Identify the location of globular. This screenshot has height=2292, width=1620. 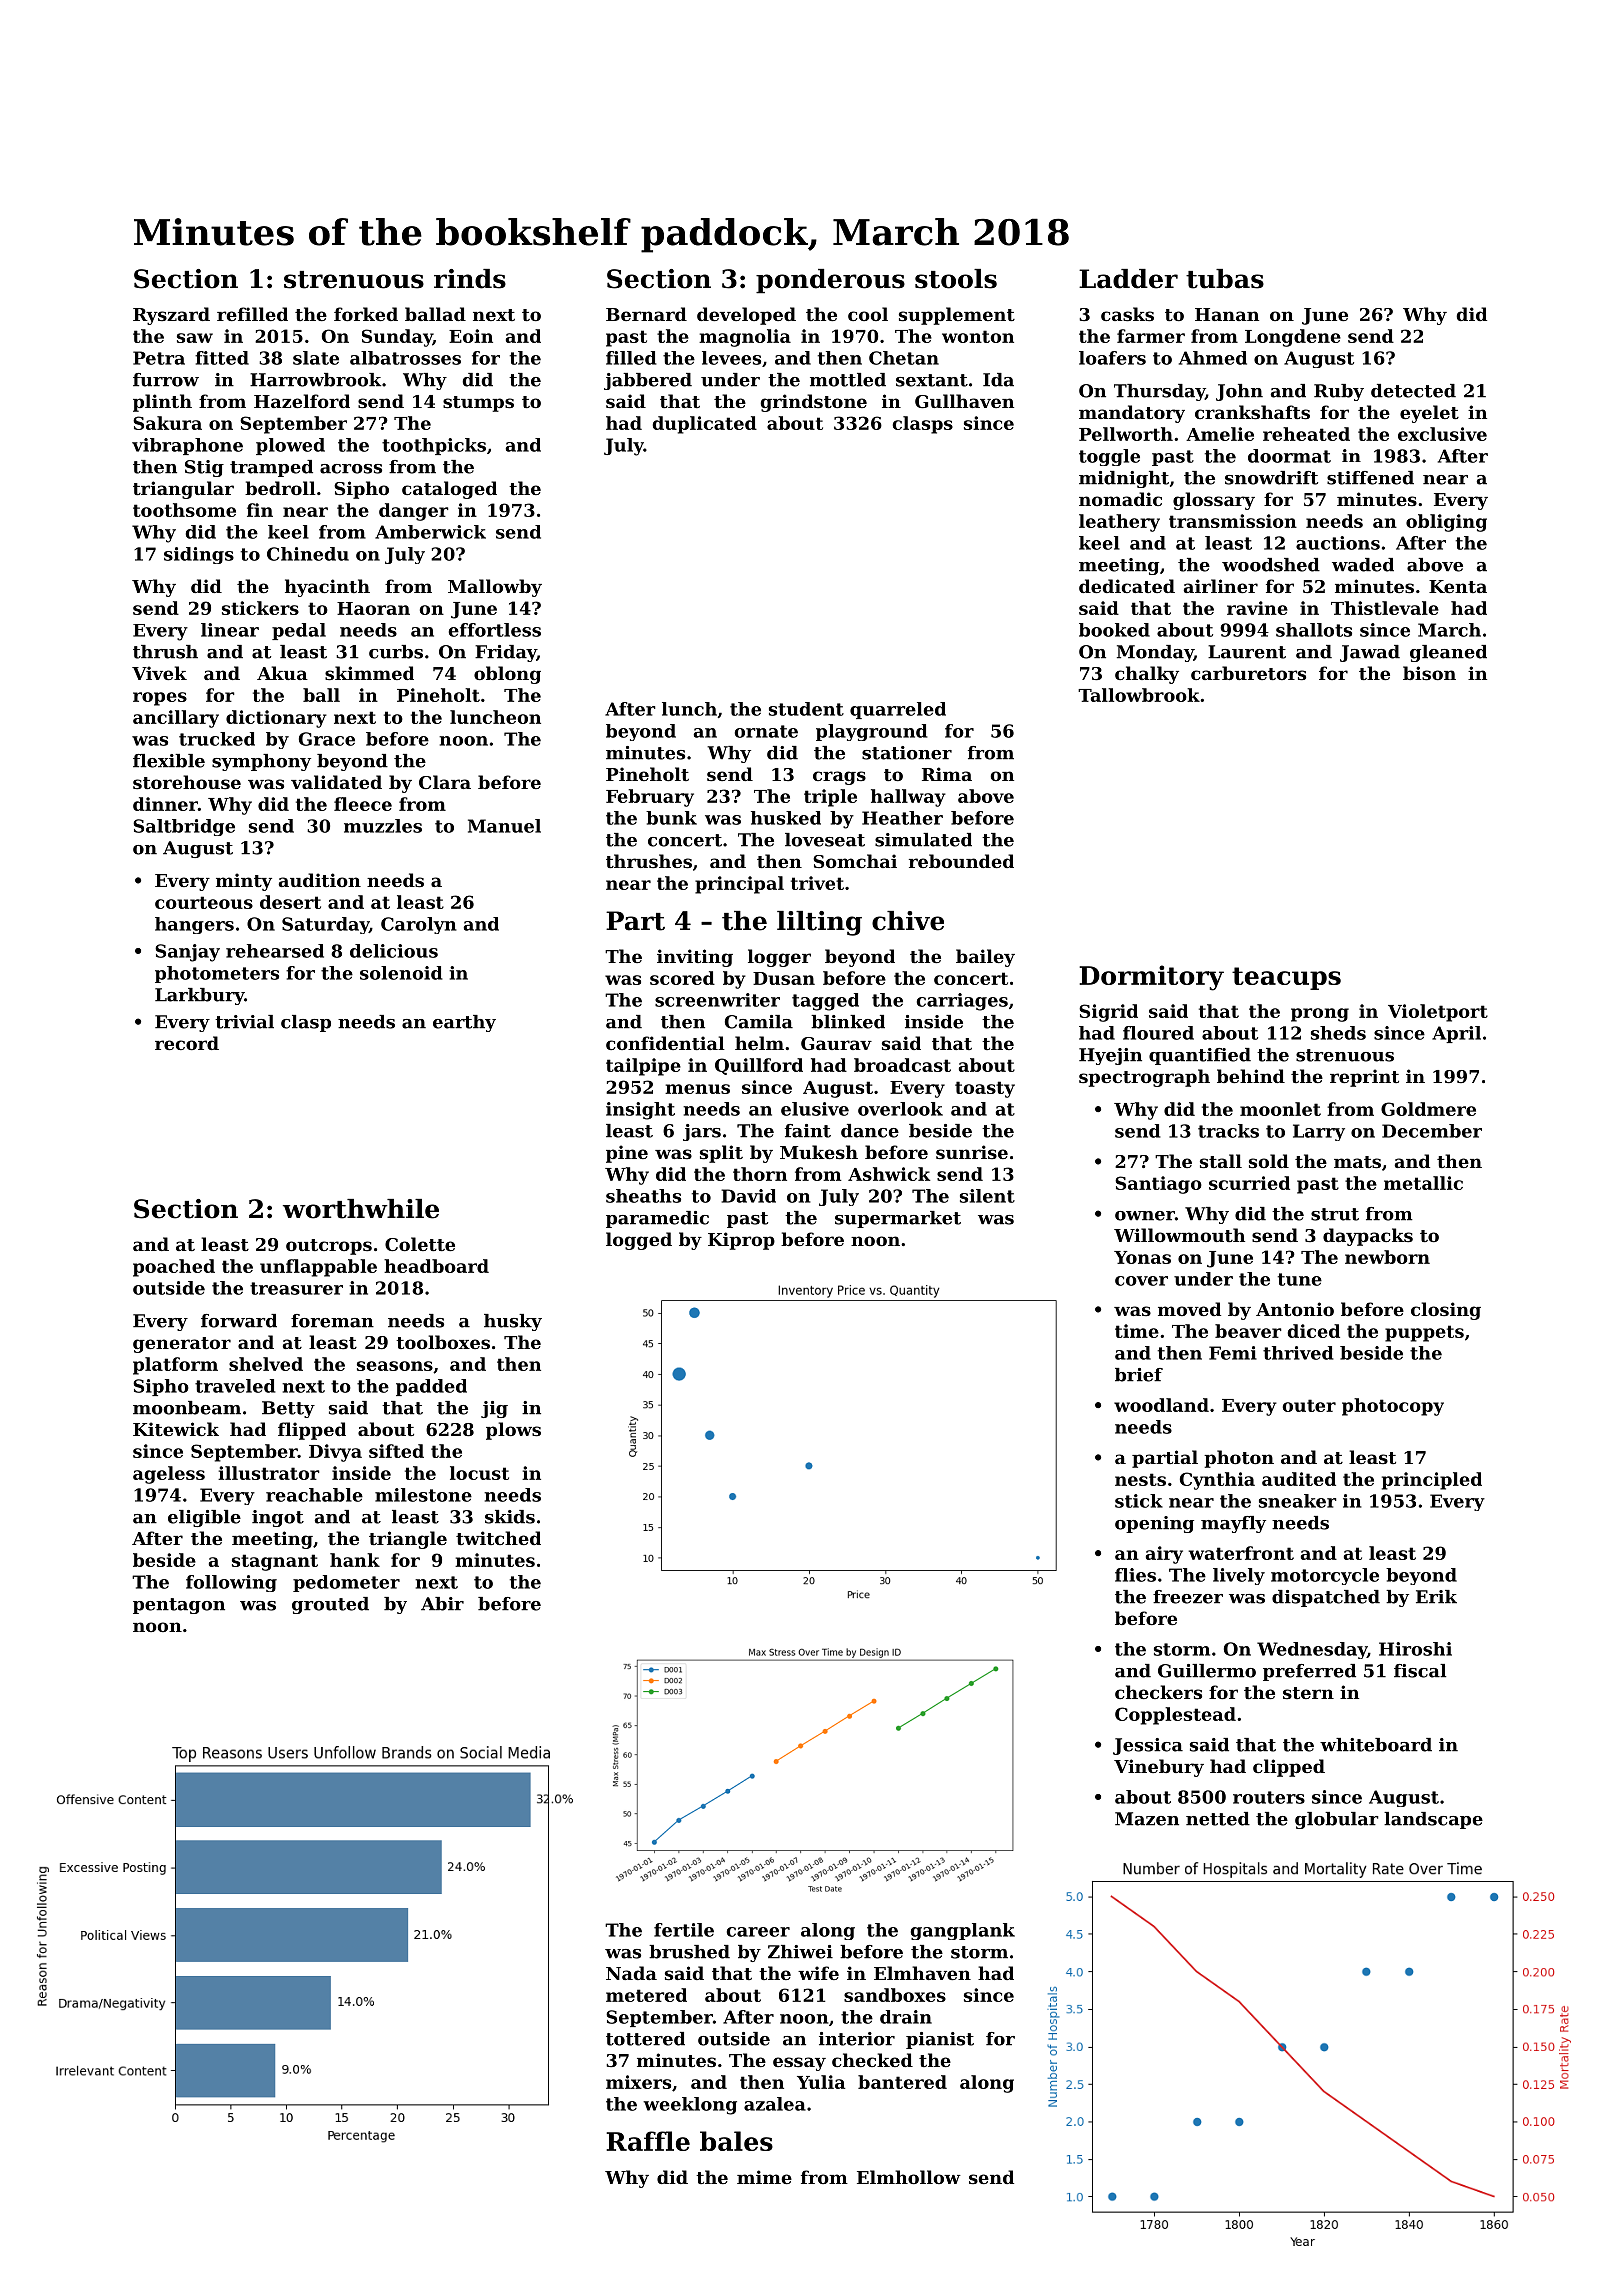
(1337, 1820).
